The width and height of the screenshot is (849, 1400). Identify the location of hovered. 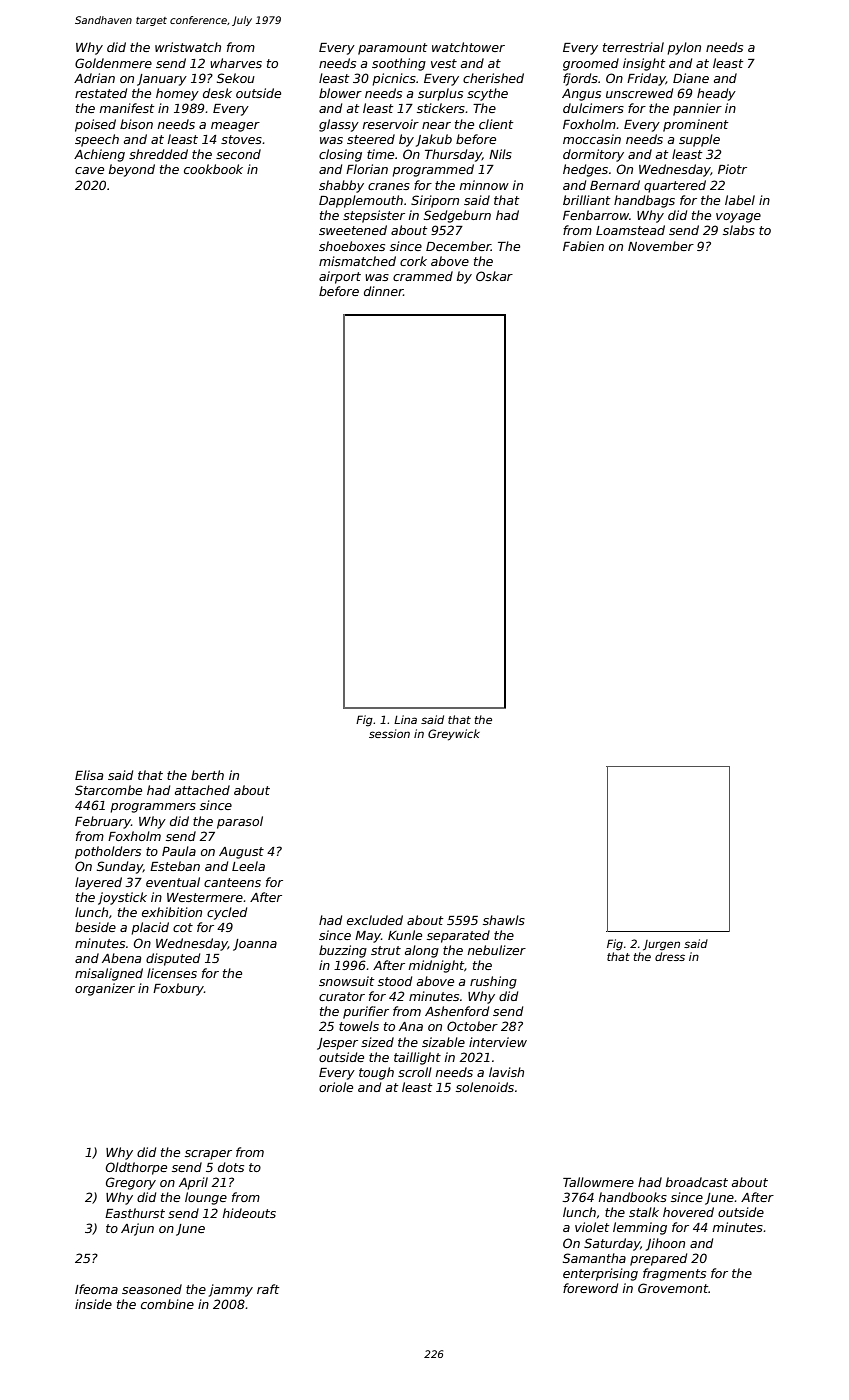
(688, 1212).
